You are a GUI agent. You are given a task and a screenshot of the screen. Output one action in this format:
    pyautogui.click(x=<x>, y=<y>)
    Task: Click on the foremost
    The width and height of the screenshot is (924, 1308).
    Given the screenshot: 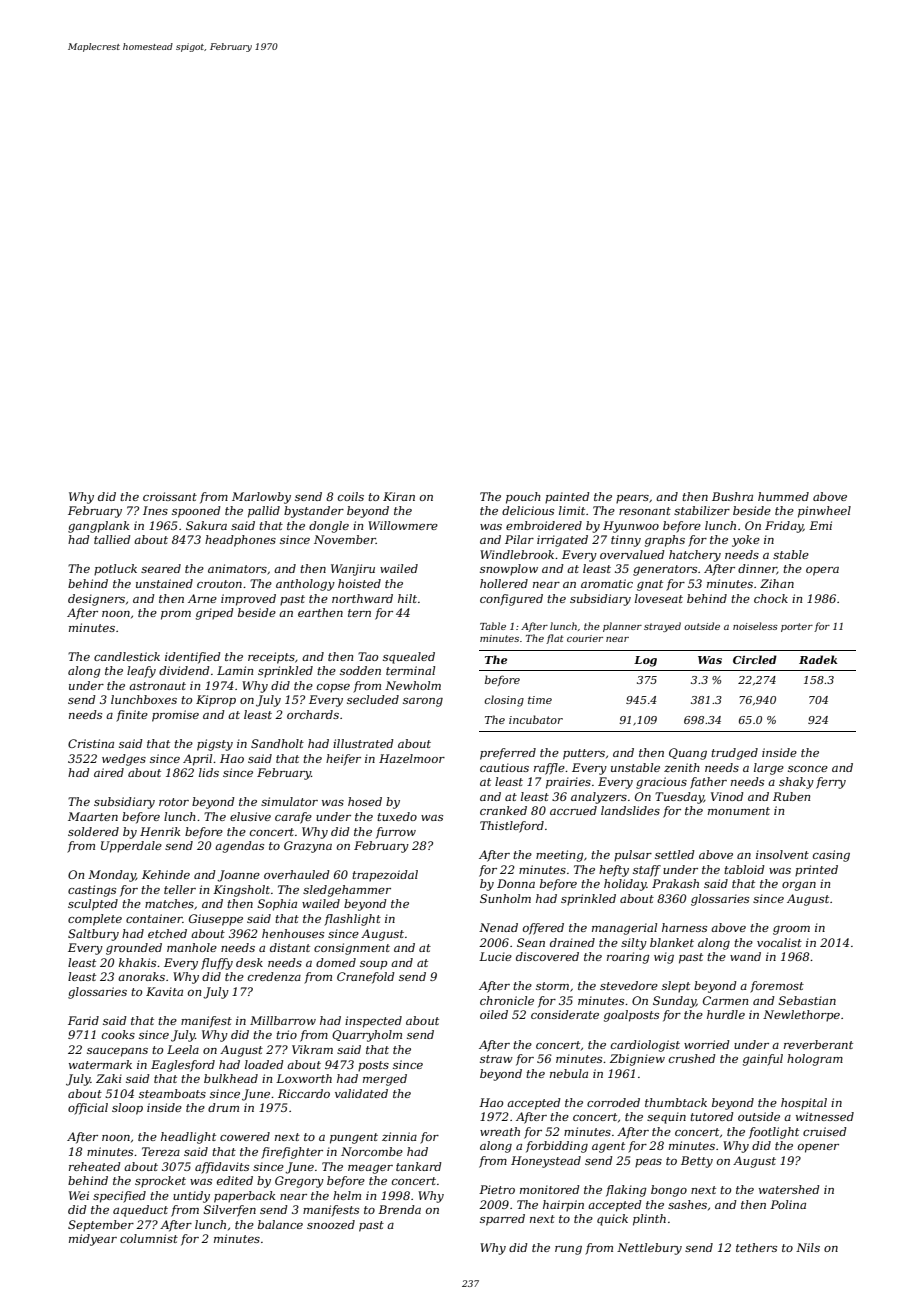 What is the action you would take?
    pyautogui.click(x=777, y=987)
